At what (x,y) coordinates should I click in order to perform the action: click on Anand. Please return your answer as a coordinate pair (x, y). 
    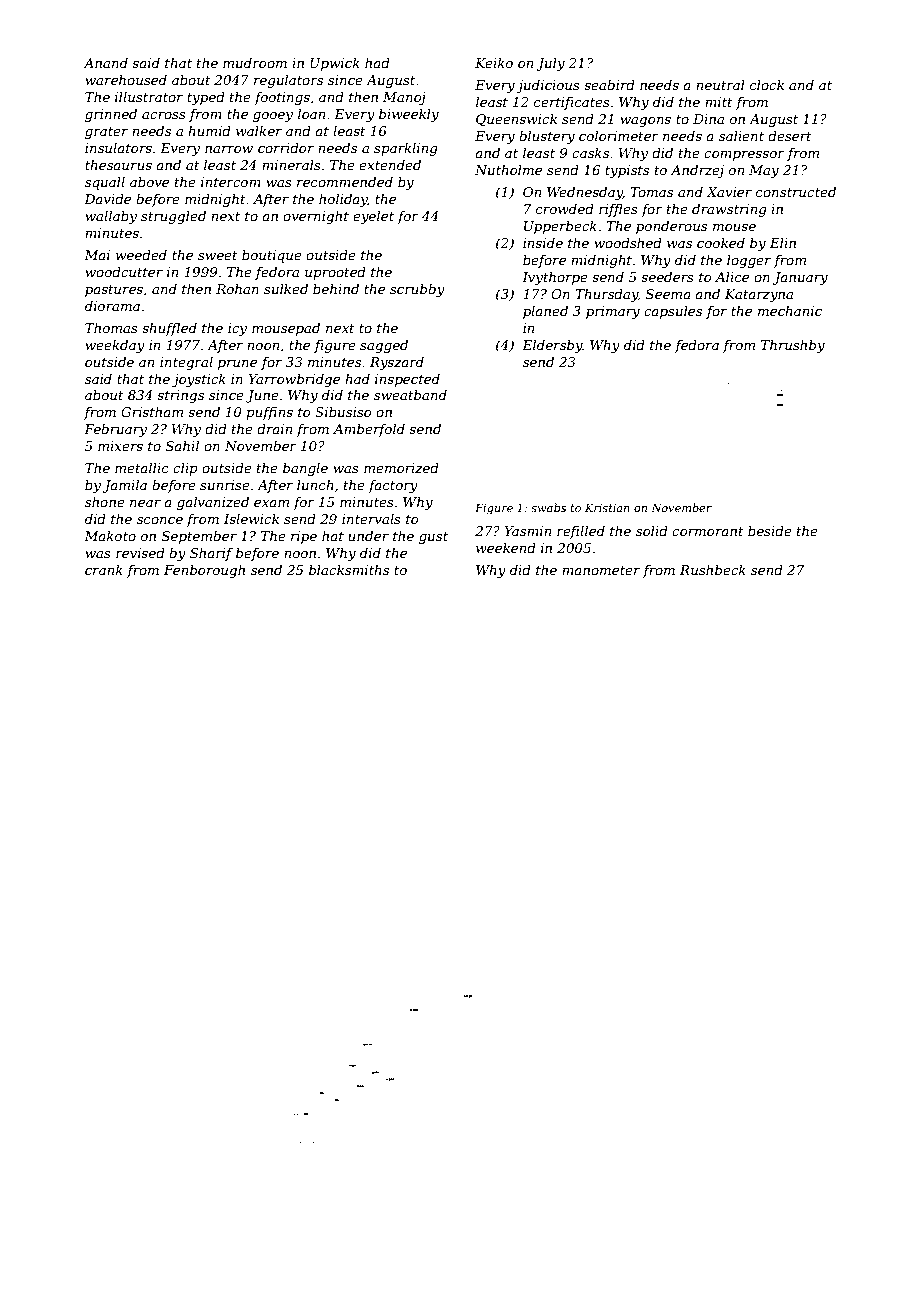
    Looking at the image, I should click on (106, 63).
